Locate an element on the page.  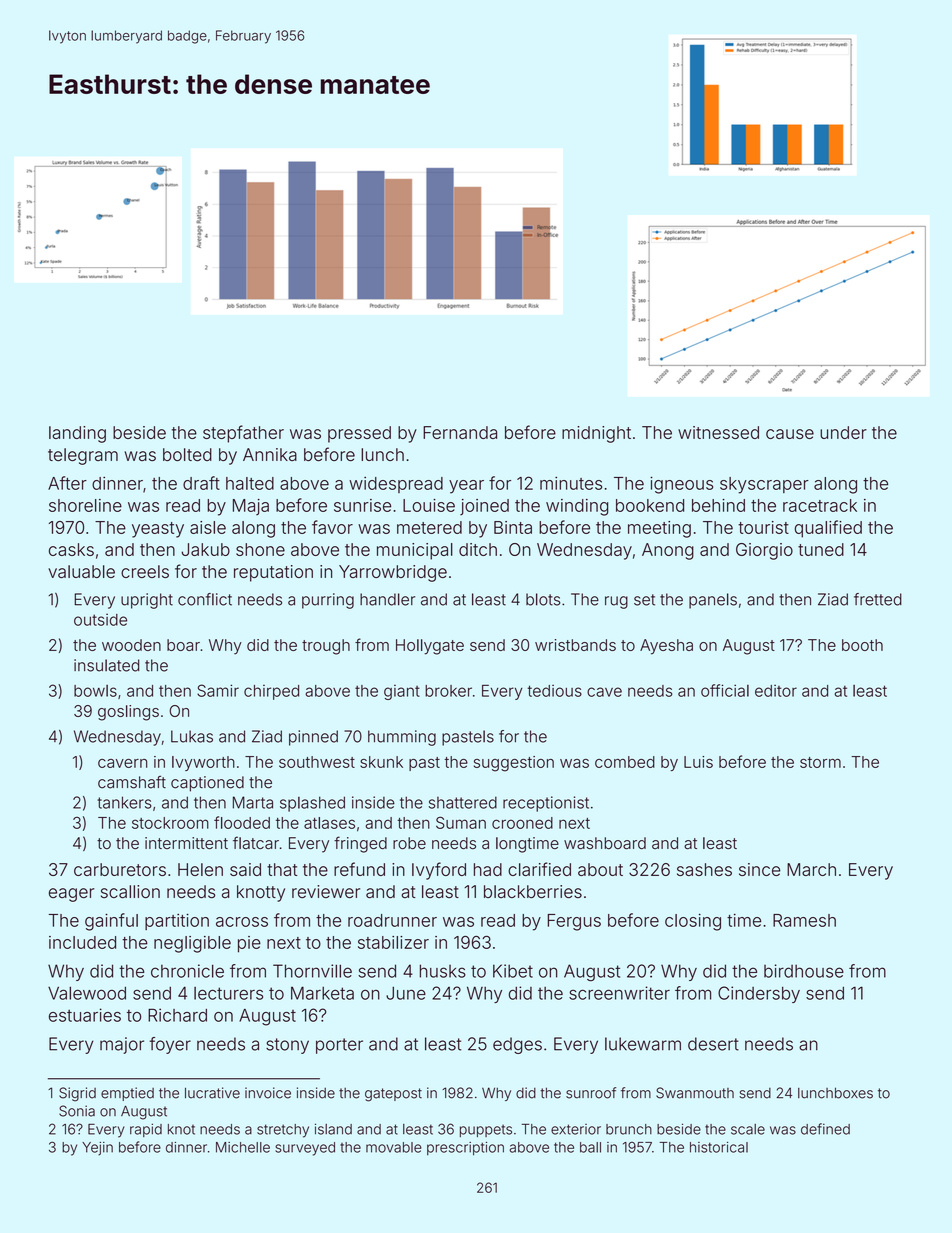
wristbands is located at coordinates (575, 645).
